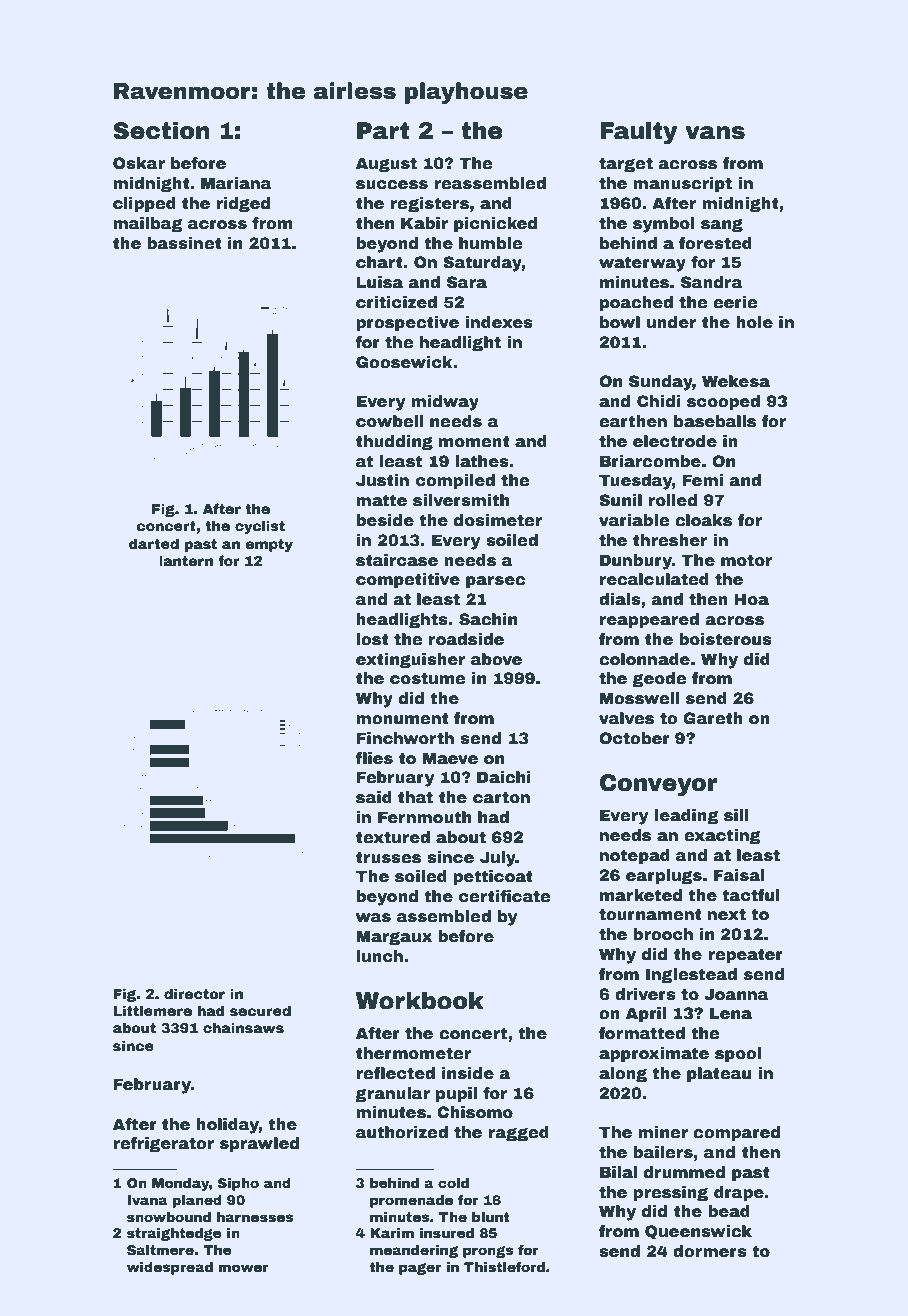 This screenshot has height=1316, width=908. Describe the element at coordinates (722, 226) in the screenshot. I see `sang` at that location.
